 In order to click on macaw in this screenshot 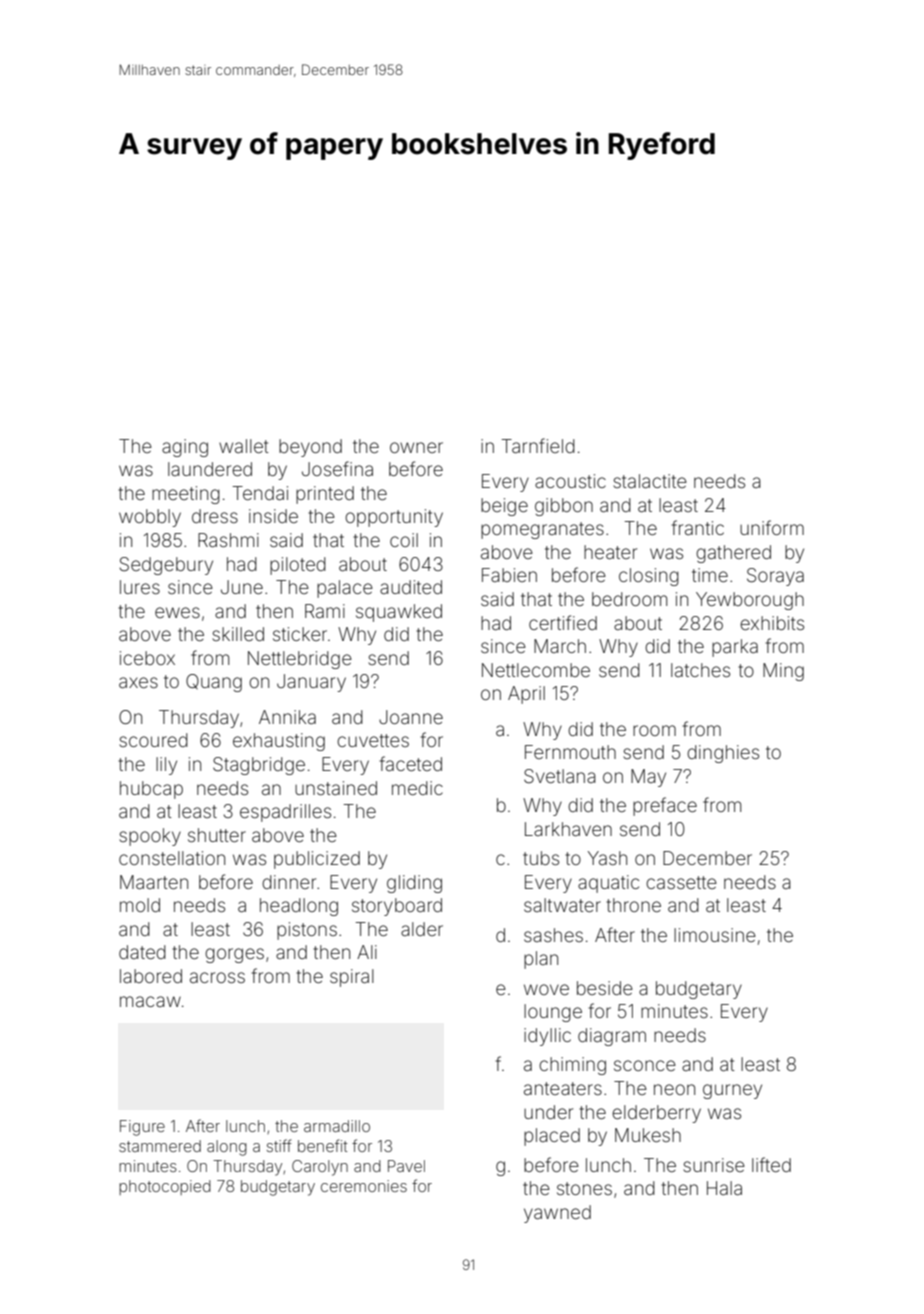, I will do `click(150, 1001)`.
